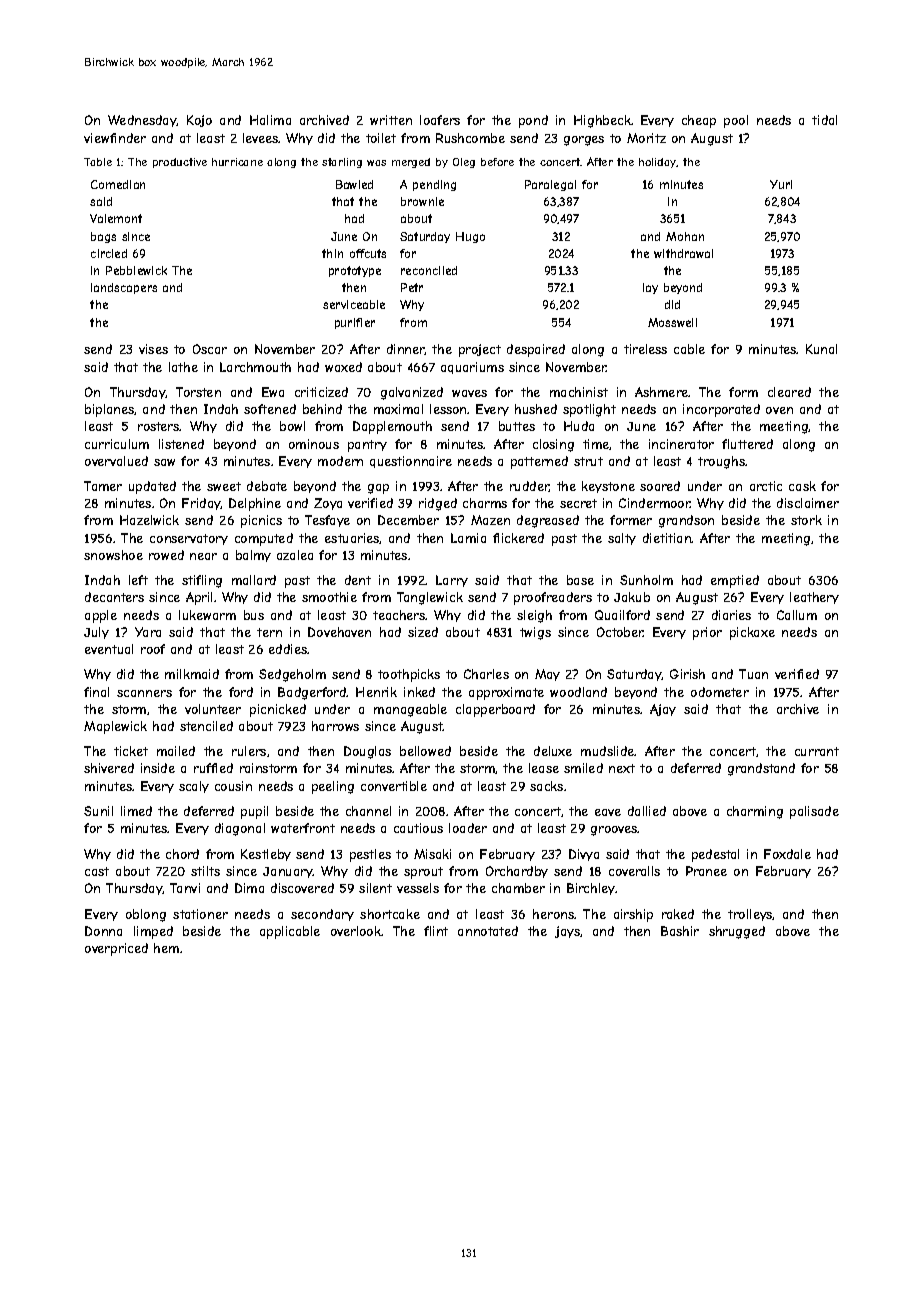 This document has width=924, height=1308. I want to click on computed, so click(264, 539).
